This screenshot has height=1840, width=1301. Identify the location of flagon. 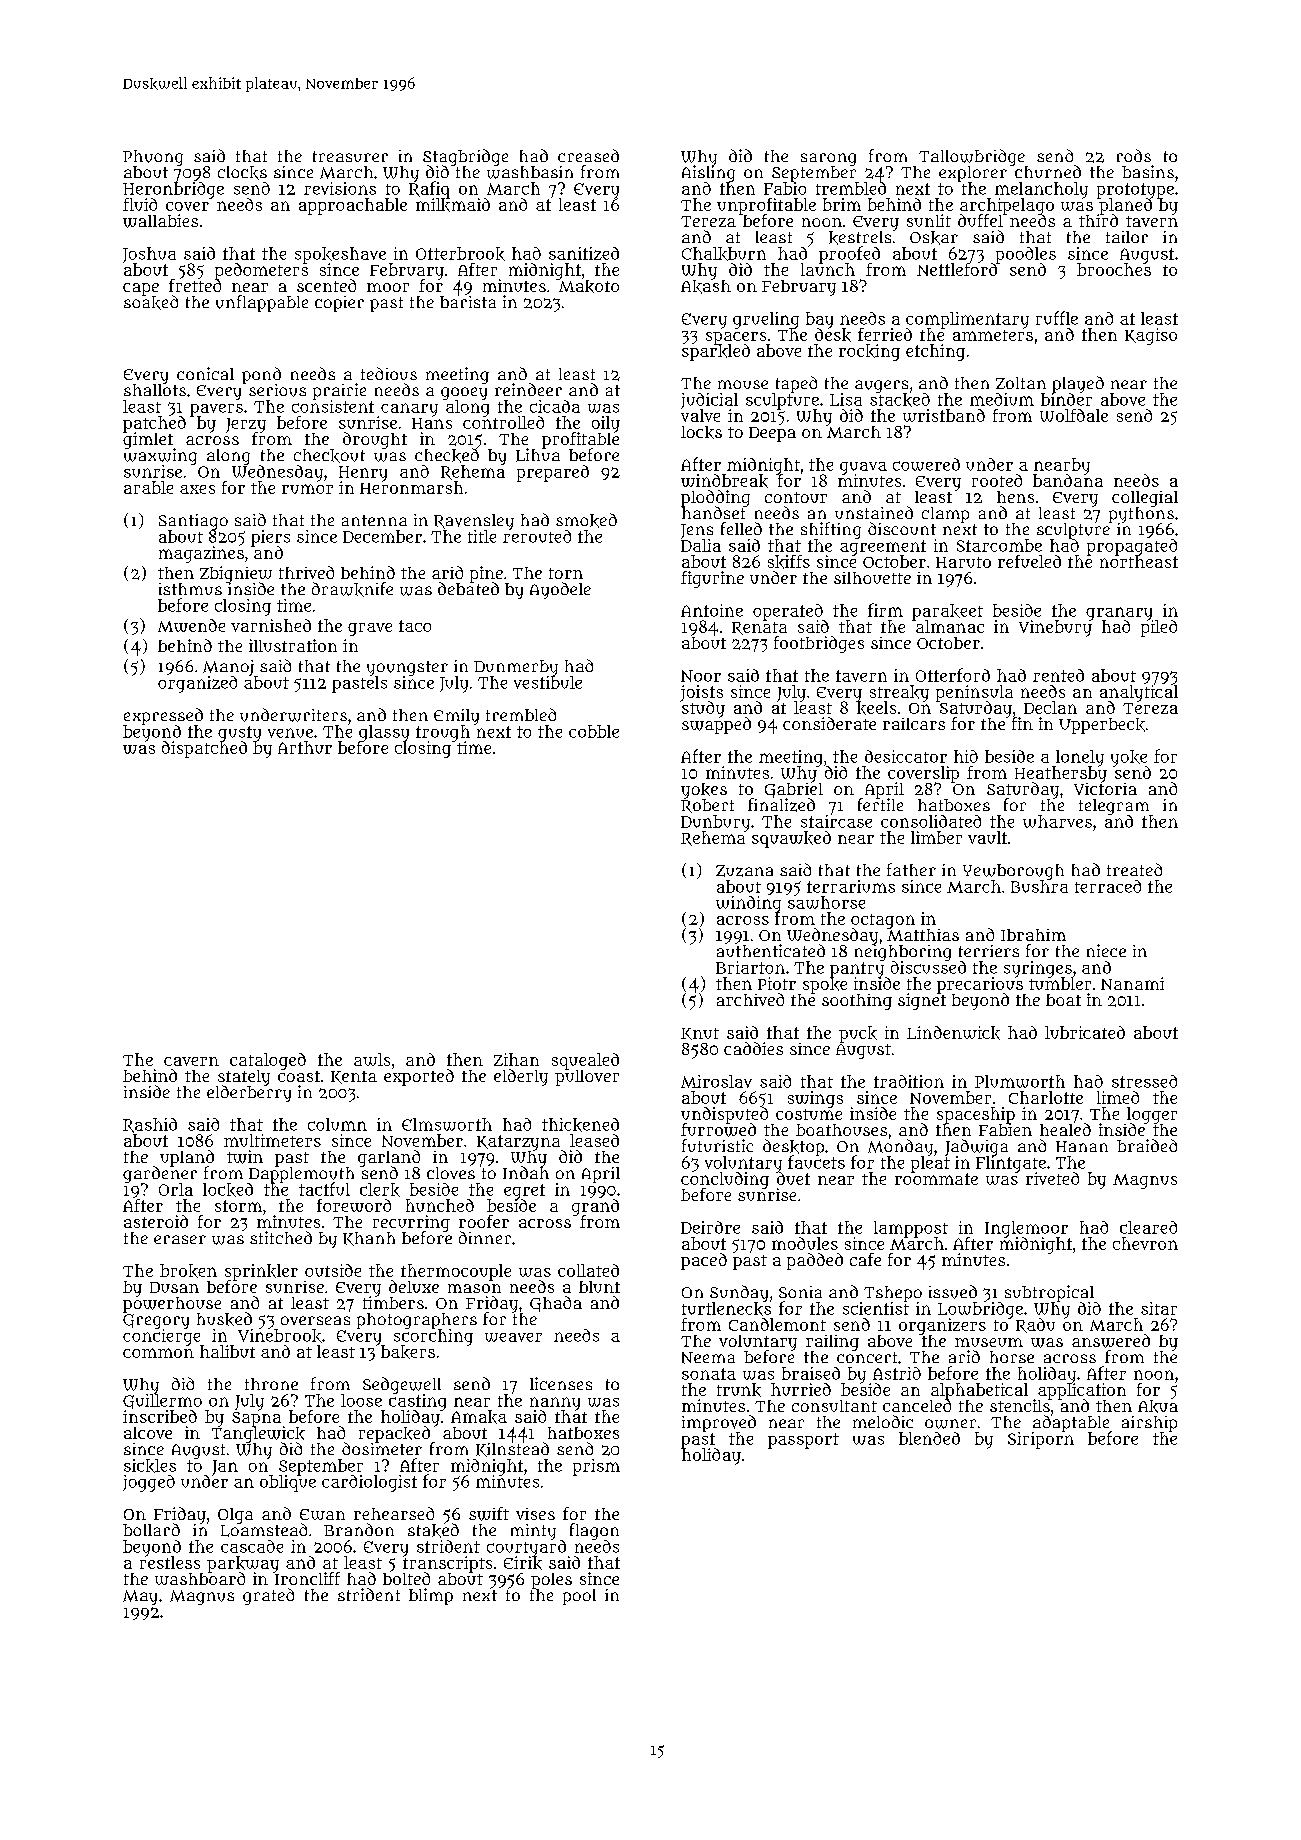
(594, 1531).
